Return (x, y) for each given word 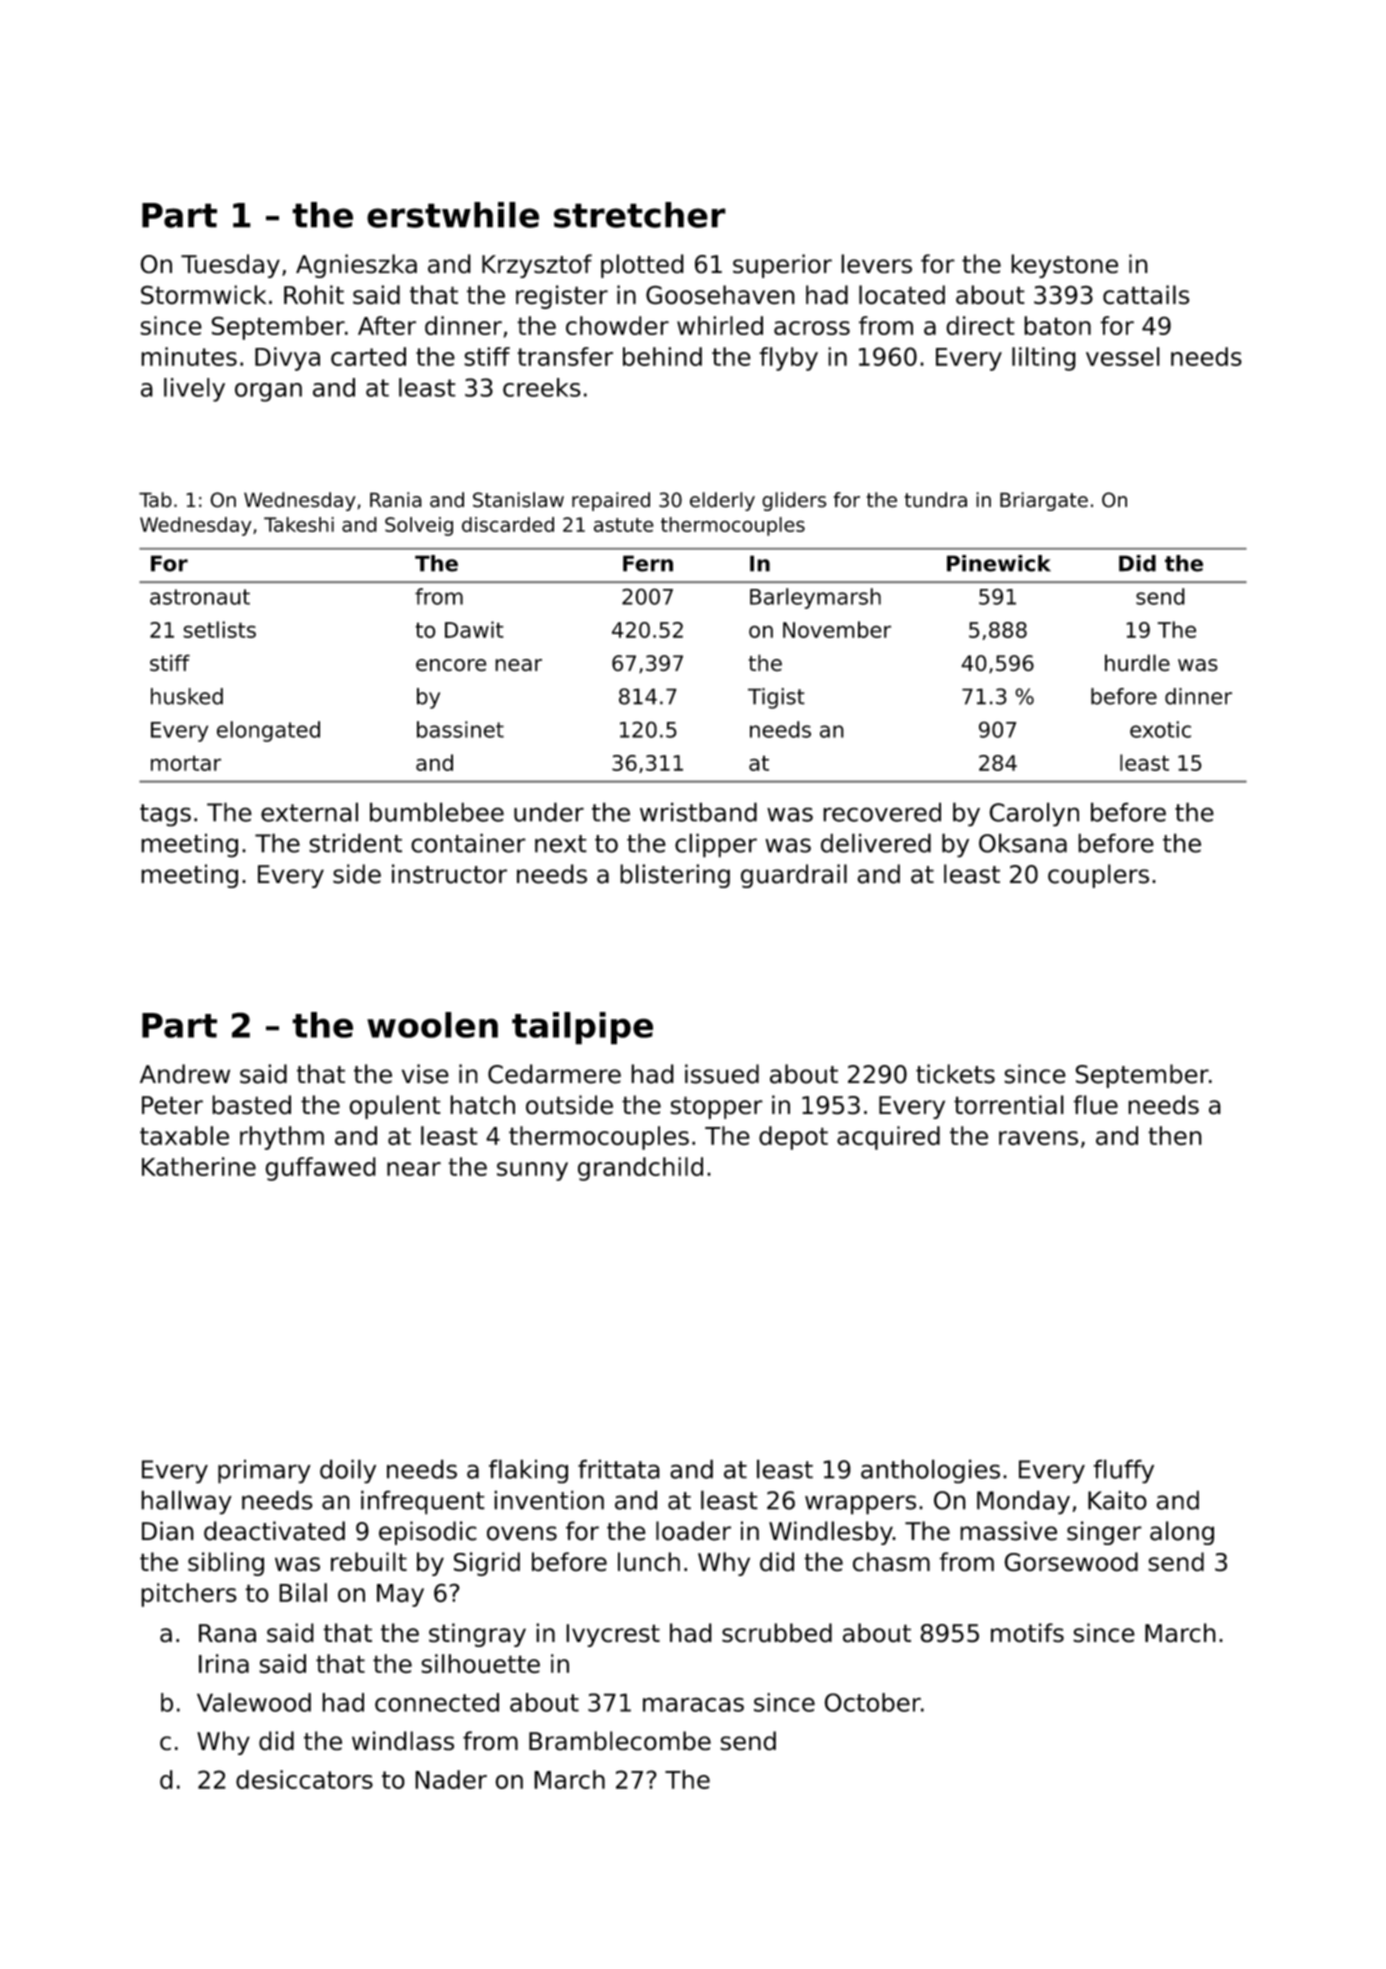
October (872, 1702)
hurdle (1137, 662)
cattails (1146, 294)
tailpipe (582, 1028)
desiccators (304, 1779)
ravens (1038, 1138)
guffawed (321, 1169)
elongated (268, 731)
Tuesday (230, 266)
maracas (693, 1705)
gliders (794, 501)
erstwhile (453, 215)
